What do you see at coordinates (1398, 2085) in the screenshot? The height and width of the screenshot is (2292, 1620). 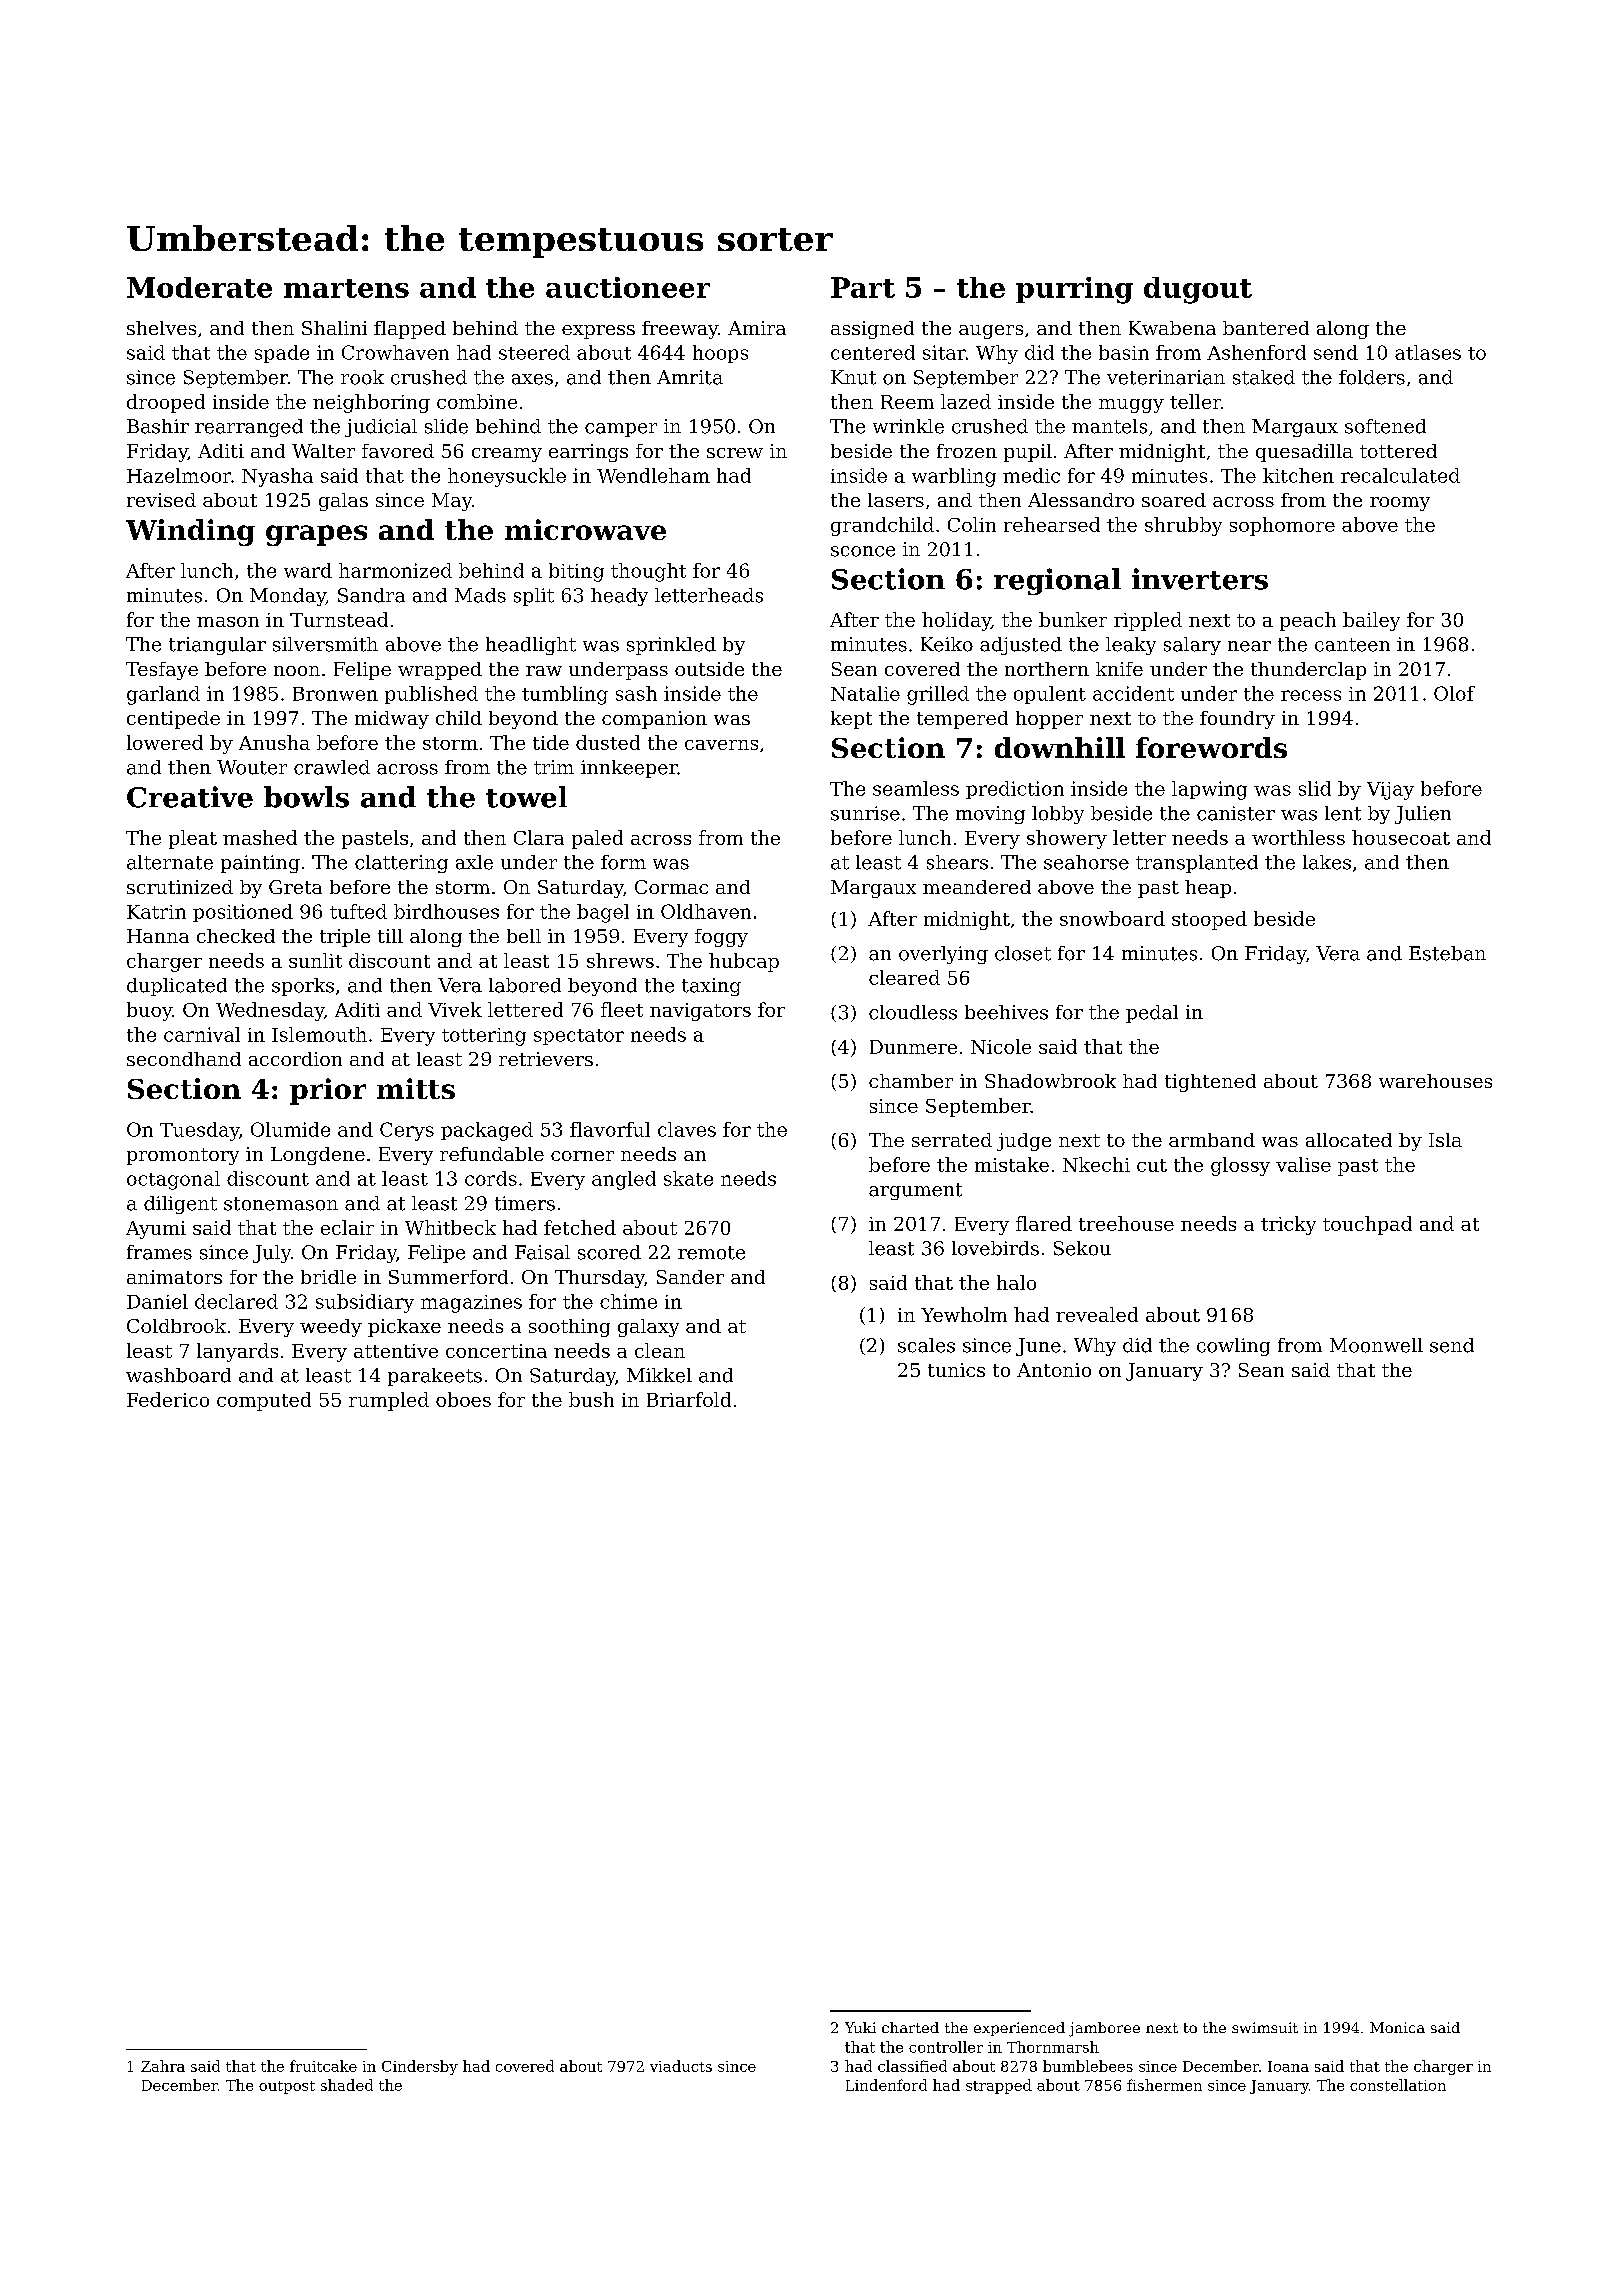 I see `constellation` at bounding box center [1398, 2085].
